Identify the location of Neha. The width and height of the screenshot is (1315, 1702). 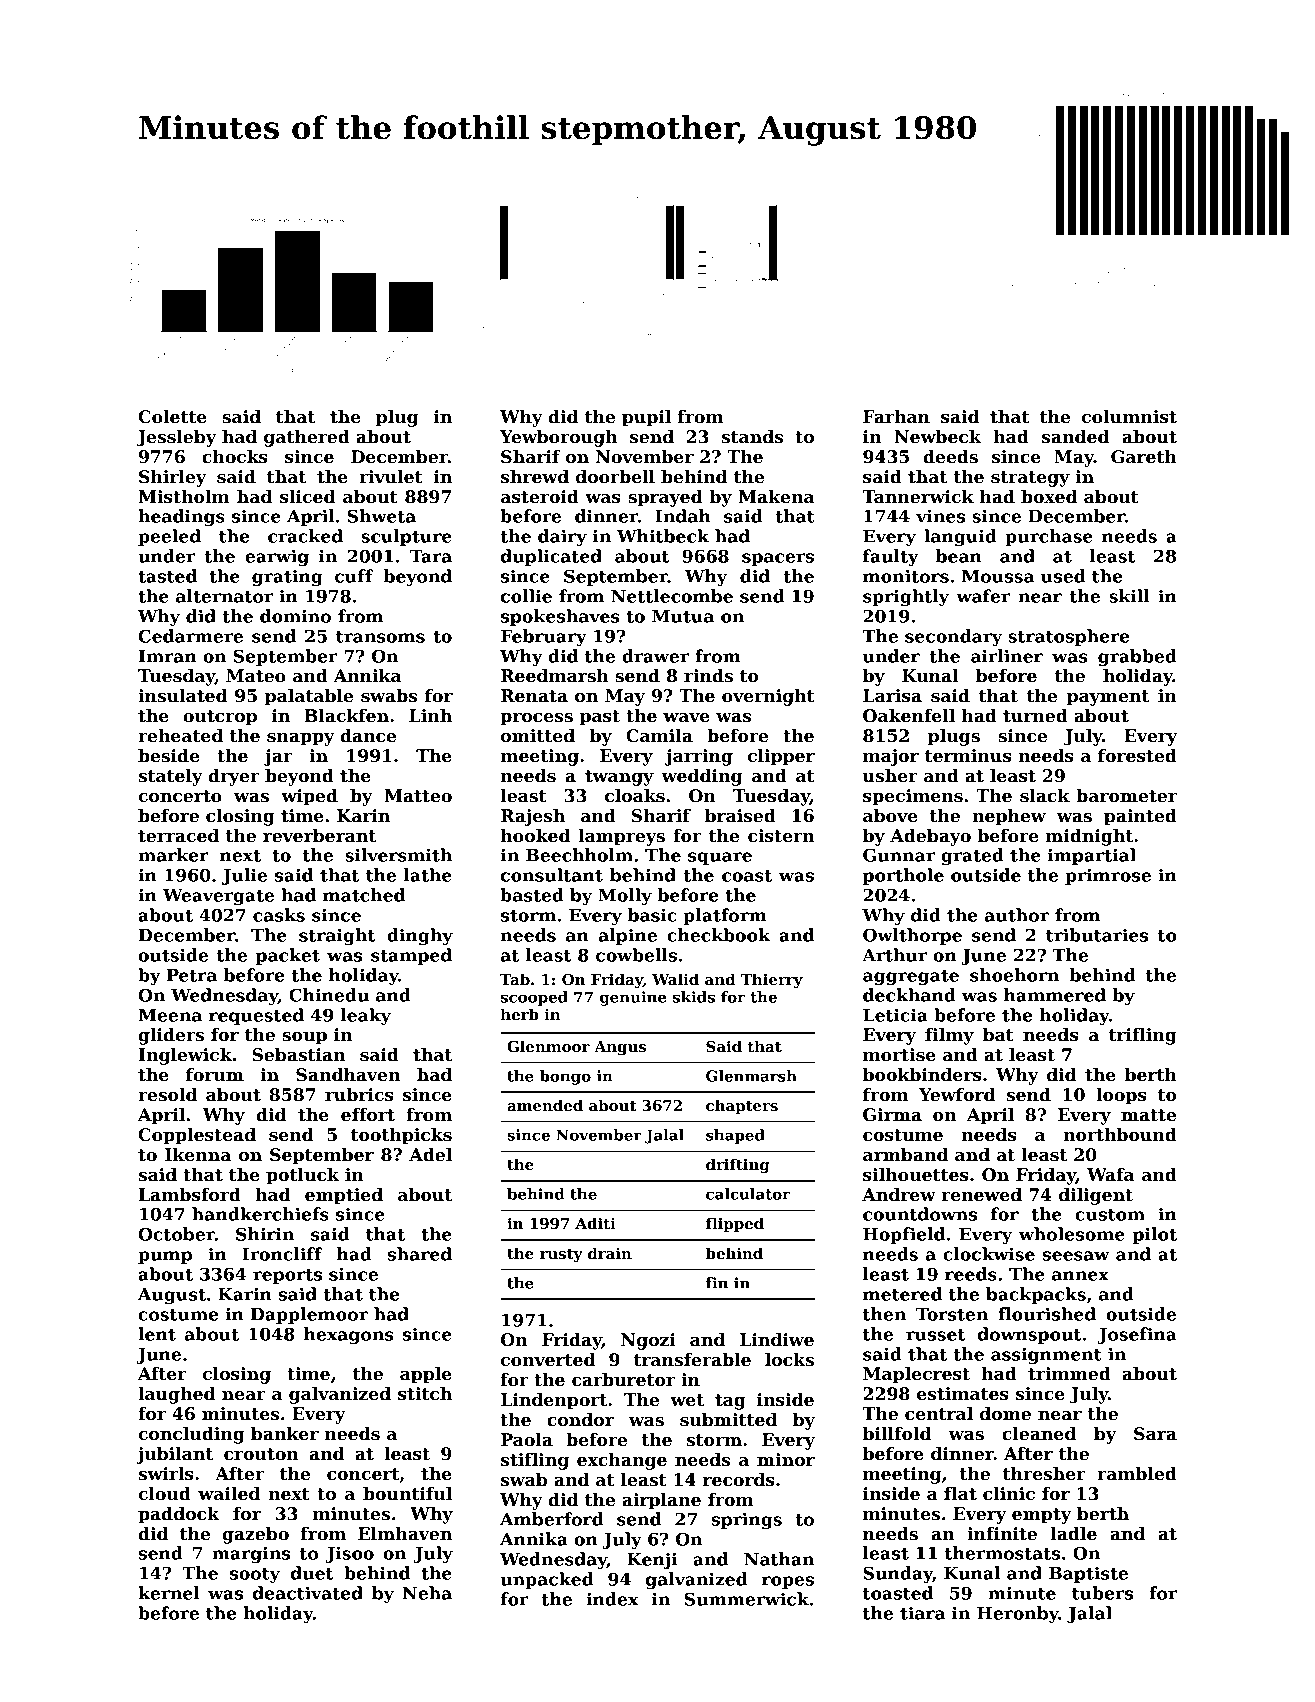
(427, 1593).
